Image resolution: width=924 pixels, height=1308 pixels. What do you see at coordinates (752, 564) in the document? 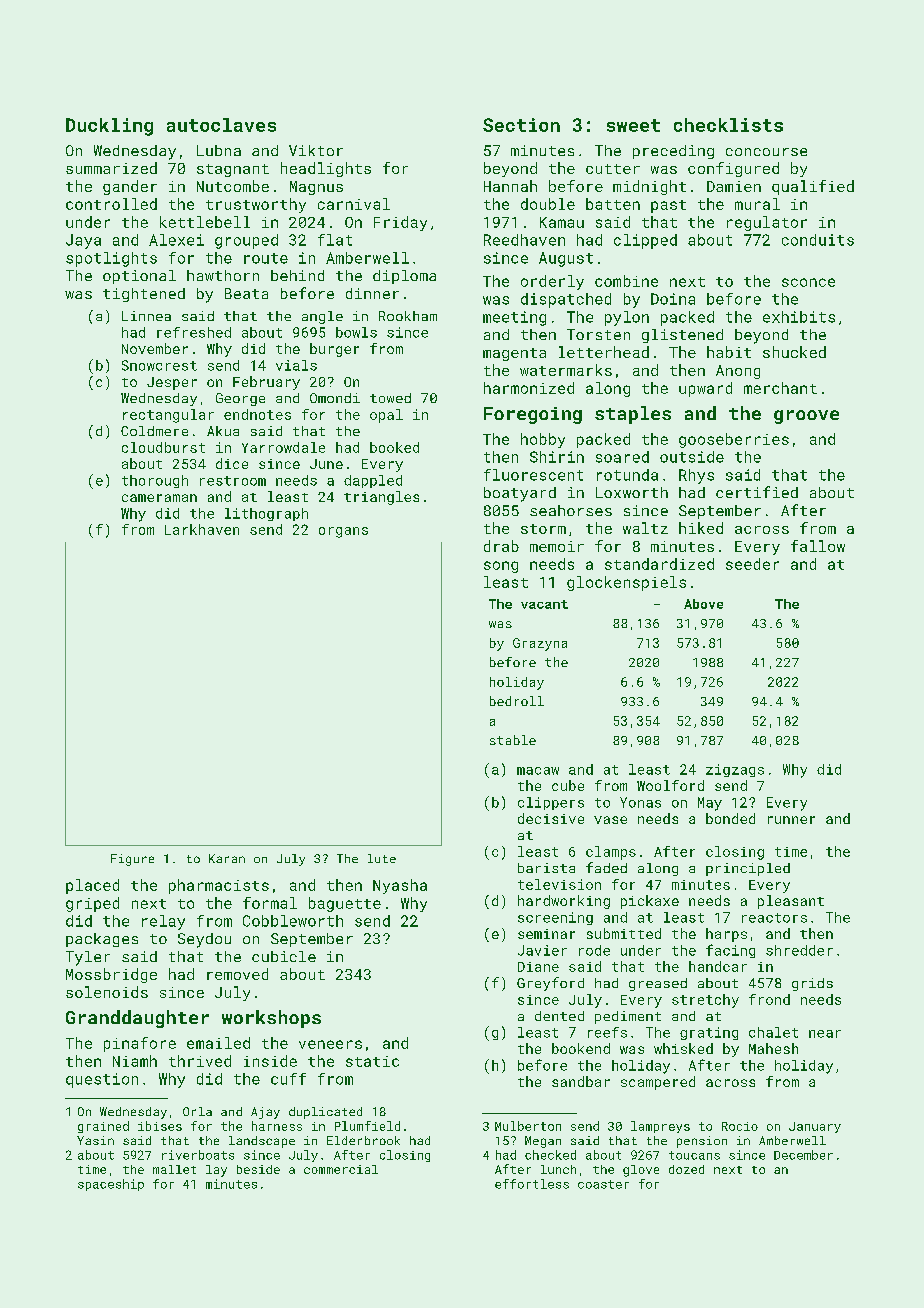
I see `seeder` at bounding box center [752, 564].
